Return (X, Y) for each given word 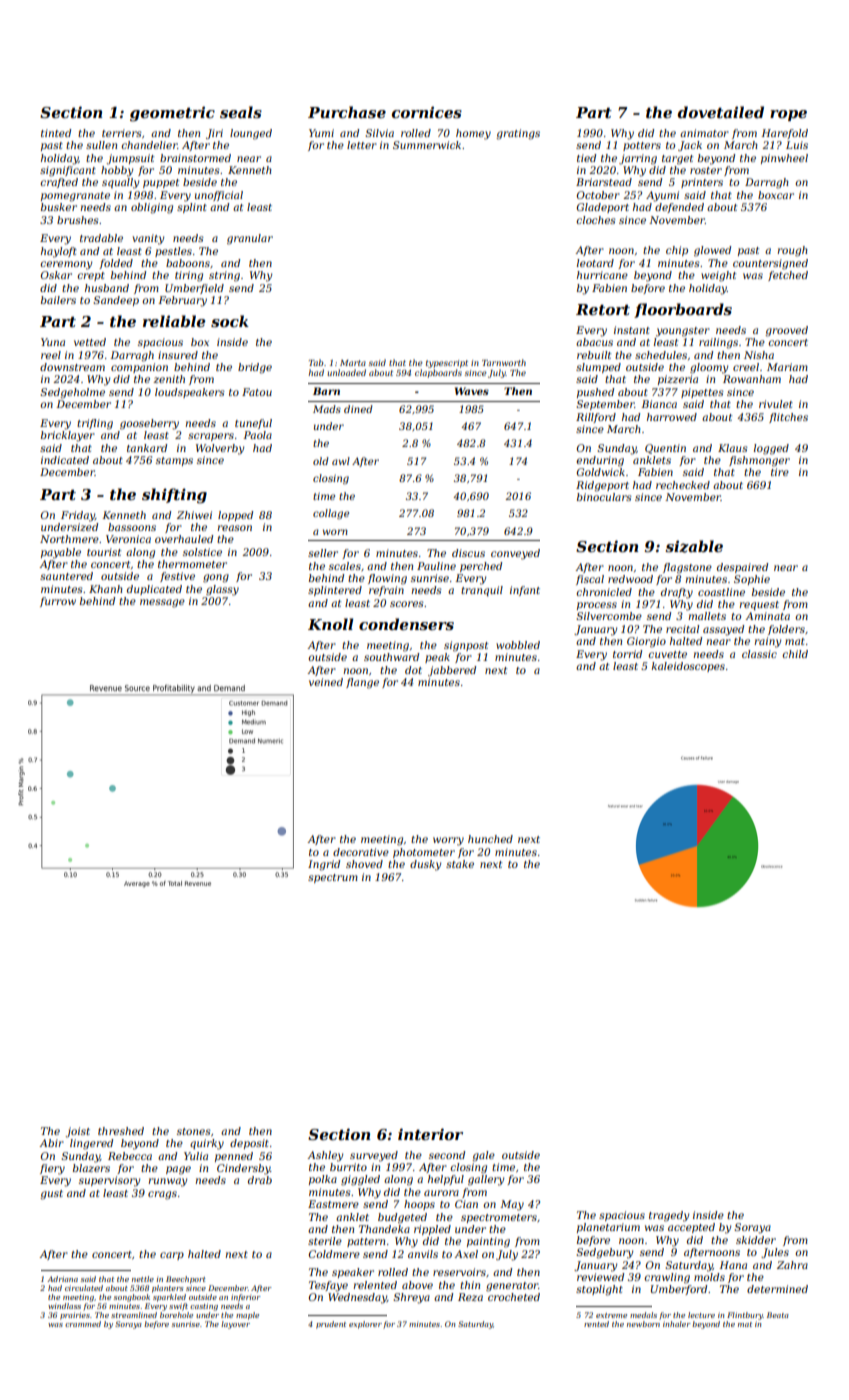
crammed (83, 1324)
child (795, 654)
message (162, 603)
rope (788, 115)
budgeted (402, 1218)
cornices (427, 112)
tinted (56, 133)
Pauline (436, 566)
